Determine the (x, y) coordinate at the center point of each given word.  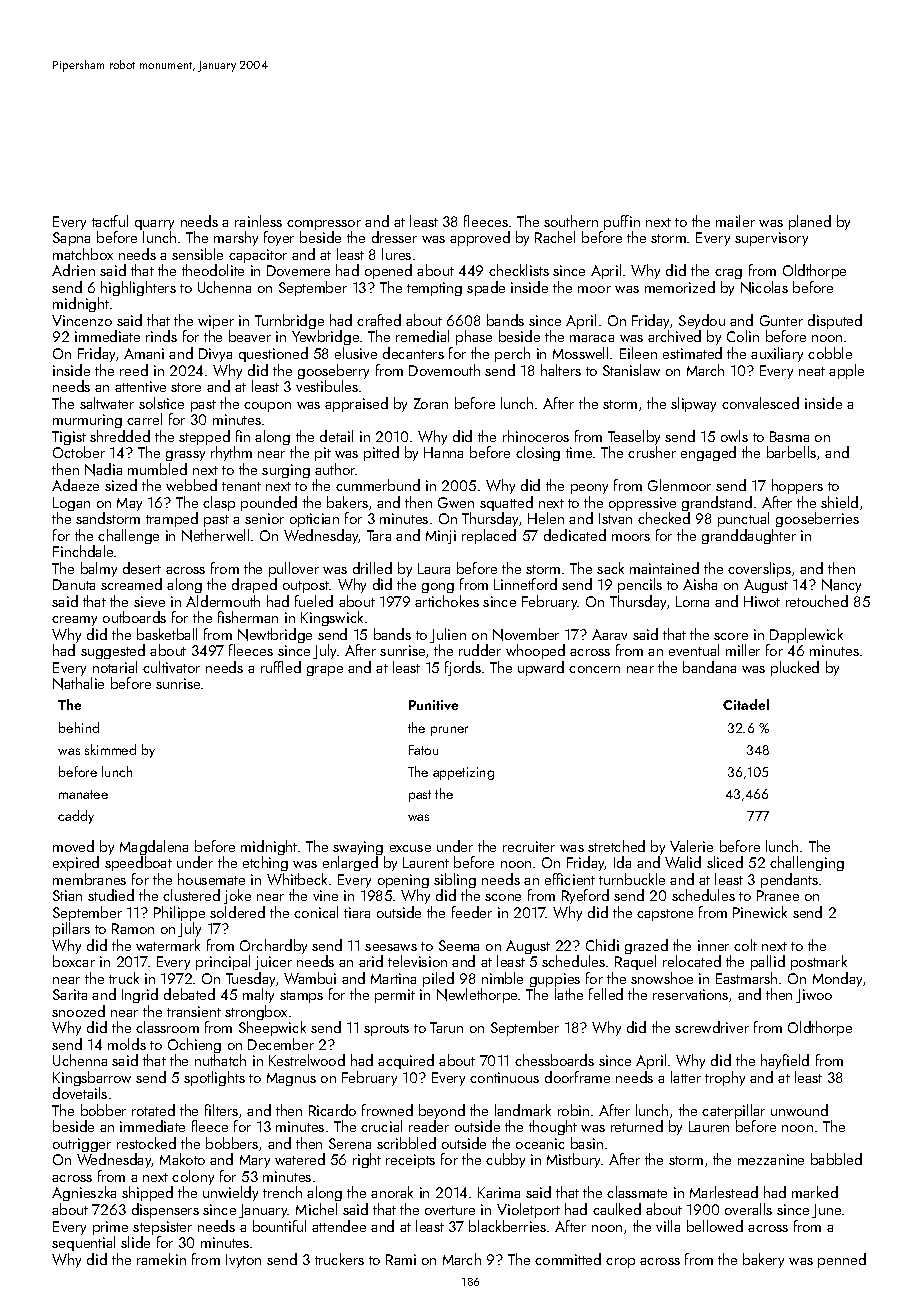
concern (594, 669)
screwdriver (712, 1027)
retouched (817, 601)
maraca (592, 338)
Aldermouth (223, 601)
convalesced (760, 403)
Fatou (423, 750)
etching (265, 863)
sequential (83, 1243)
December (281, 1044)
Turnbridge (289, 322)
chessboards (554, 1060)
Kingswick (332, 618)
